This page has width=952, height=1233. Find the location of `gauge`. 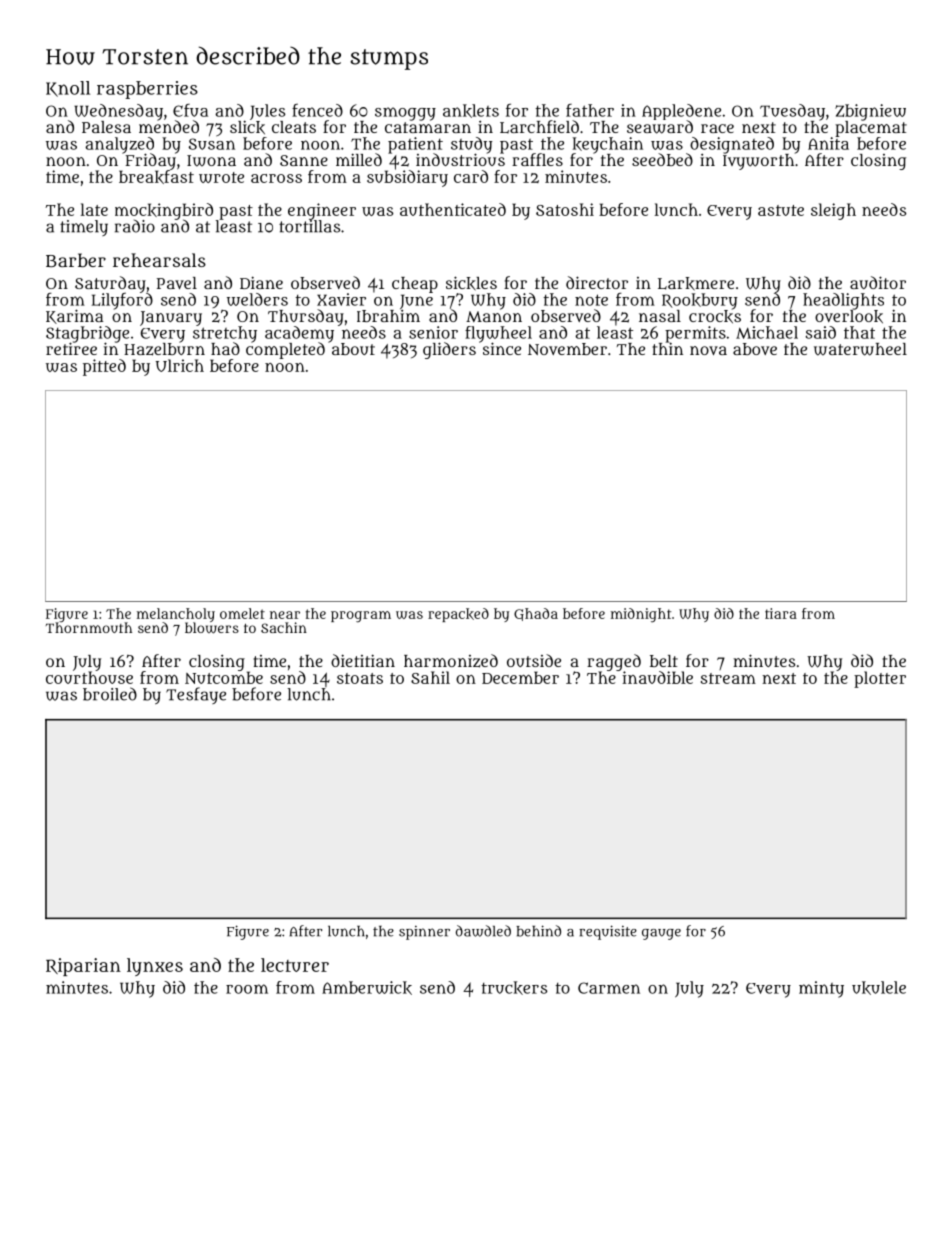

gauge is located at coordinates (661, 934).
